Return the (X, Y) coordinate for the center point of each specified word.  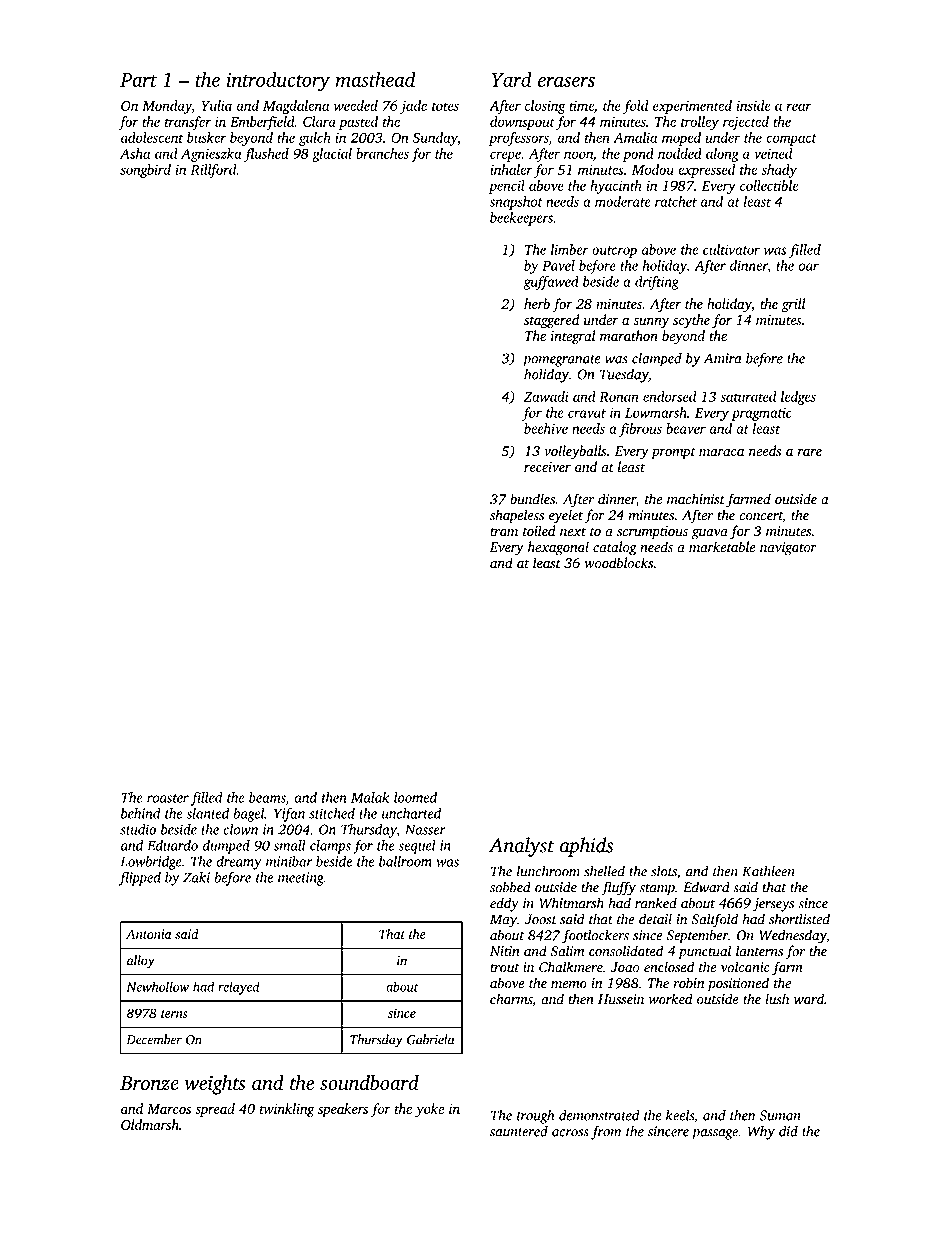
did (788, 1131)
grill (793, 305)
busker (206, 137)
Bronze (149, 1083)
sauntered (519, 1131)
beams (267, 798)
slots (664, 871)
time (581, 106)
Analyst (522, 847)
